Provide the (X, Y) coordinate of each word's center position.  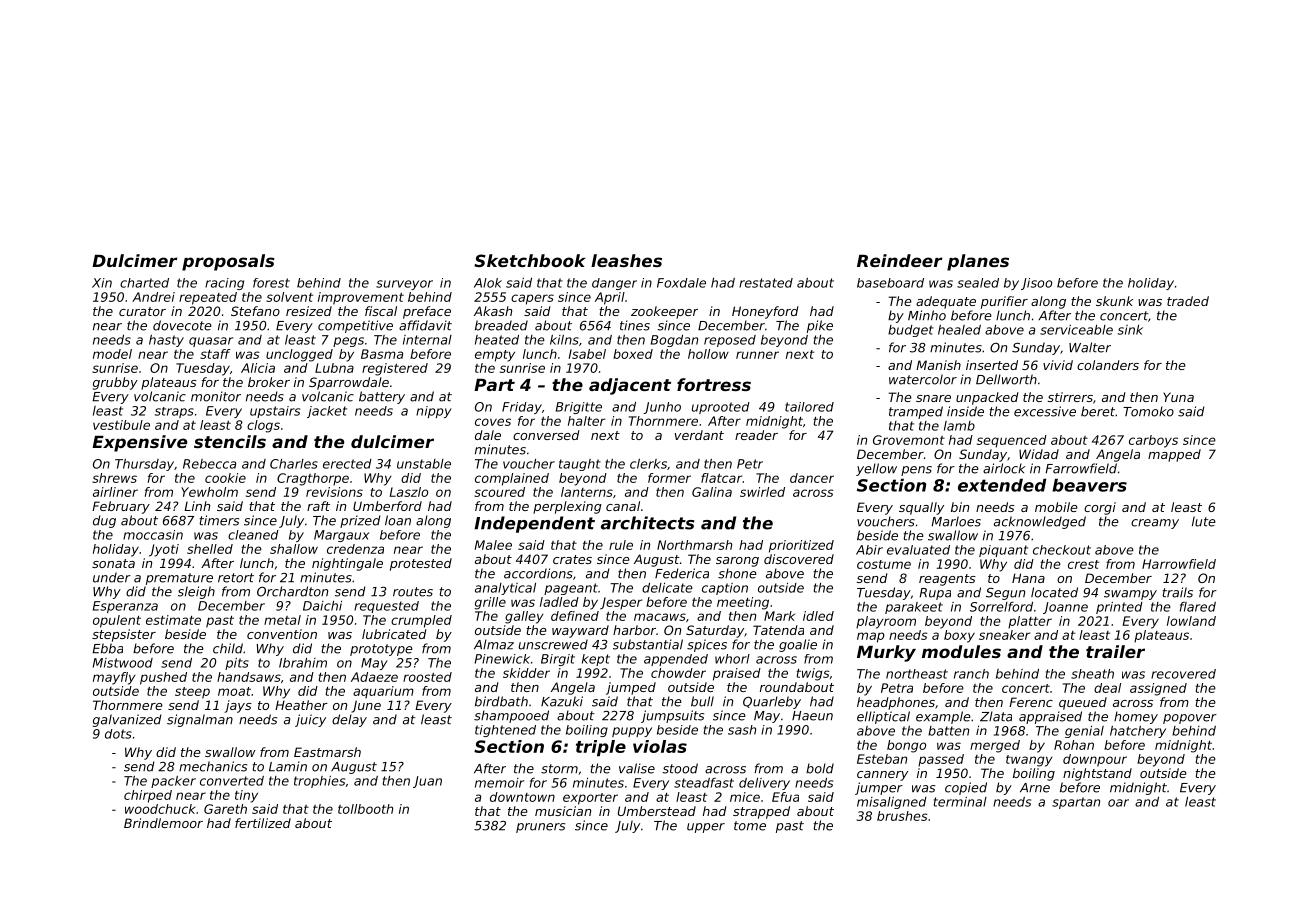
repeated (208, 298)
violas (660, 746)
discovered (799, 559)
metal (282, 620)
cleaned (253, 535)
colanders (1108, 365)
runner (757, 355)
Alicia (258, 368)
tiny (246, 796)
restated (766, 283)
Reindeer (899, 260)
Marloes (956, 521)
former (669, 478)
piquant (1003, 551)
